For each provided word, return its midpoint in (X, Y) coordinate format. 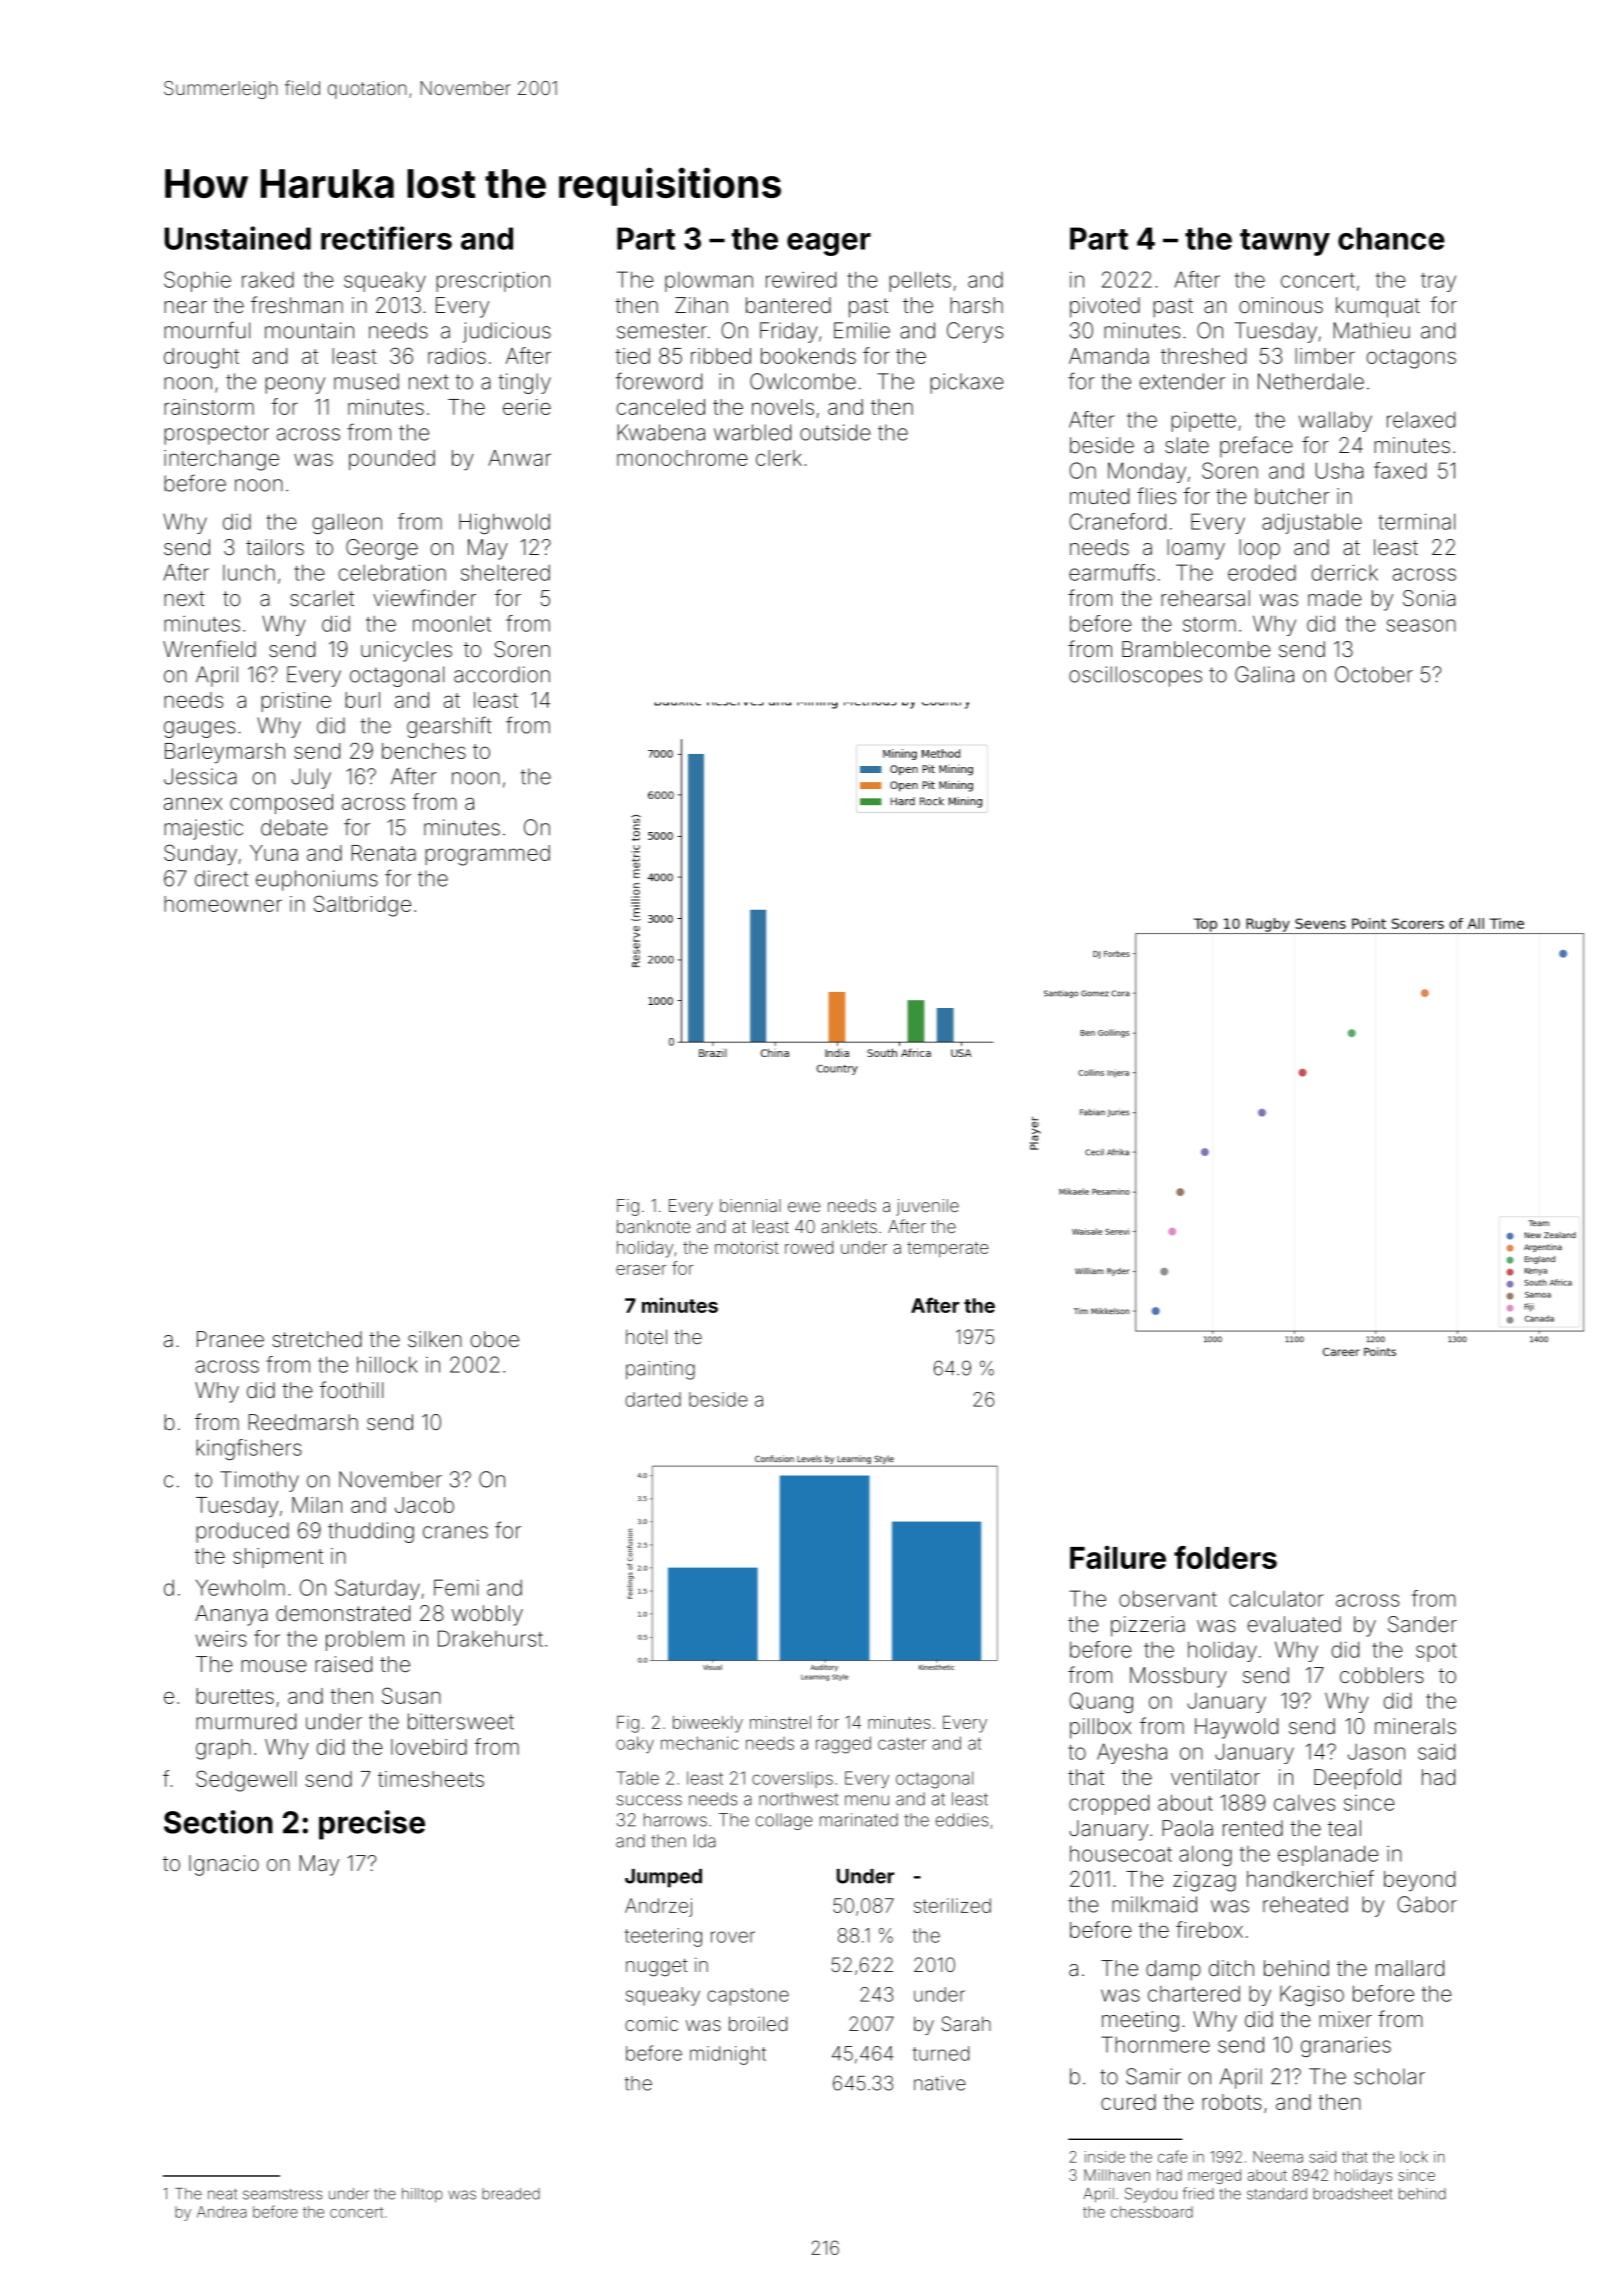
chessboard (1152, 2212)
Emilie (862, 330)
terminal (1416, 521)
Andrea (222, 2212)
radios (457, 356)
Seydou (1151, 2195)
